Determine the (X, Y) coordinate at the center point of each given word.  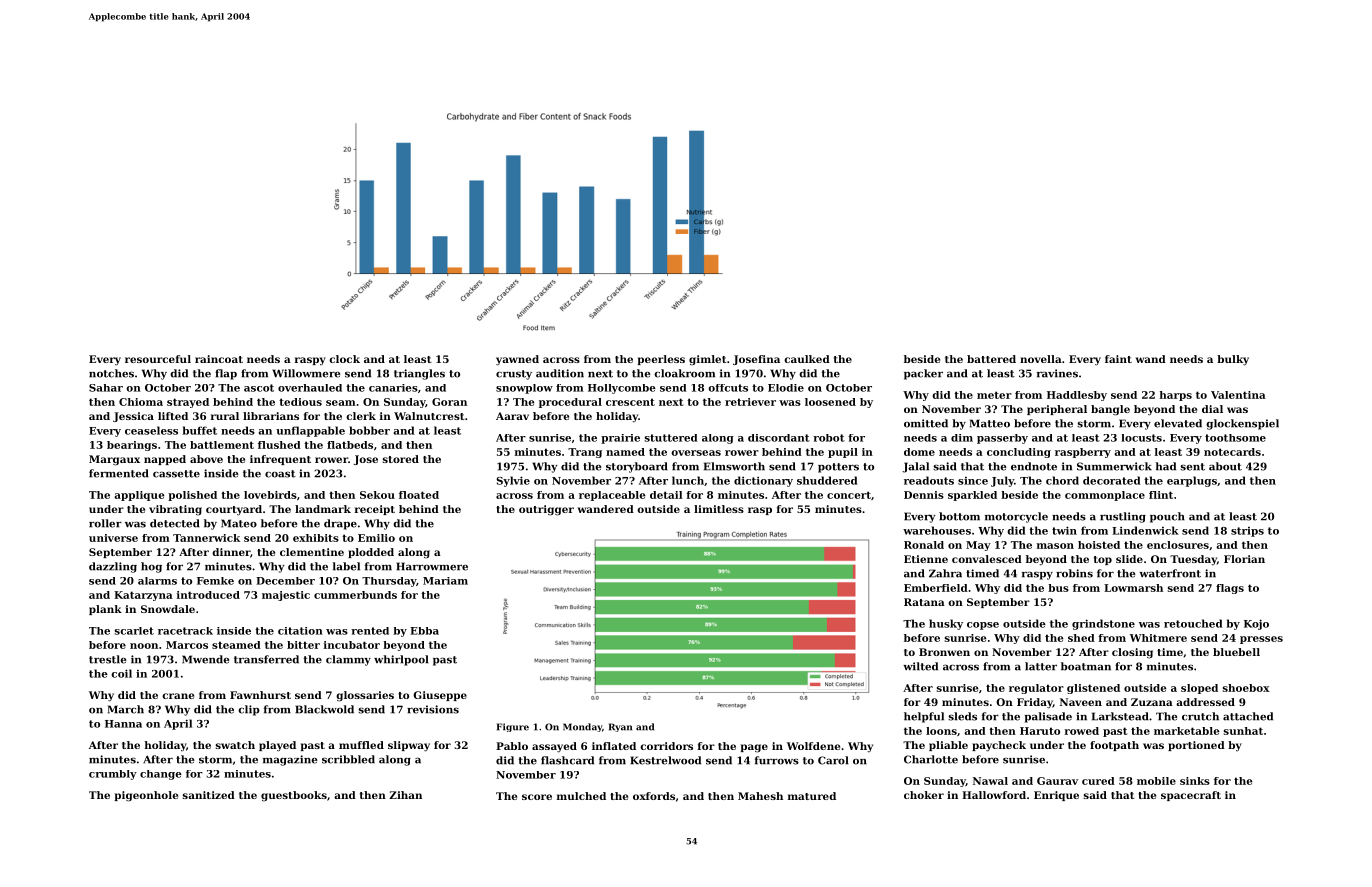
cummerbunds (355, 595)
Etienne (926, 559)
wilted (920, 666)
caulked (807, 359)
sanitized (209, 795)
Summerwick (1114, 466)
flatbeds (350, 445)
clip (249, 710)
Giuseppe (440, 696)
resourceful (158, 359)
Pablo (512, 746)
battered (991, 359)
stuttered (671, 438)
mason (1055, 546)
